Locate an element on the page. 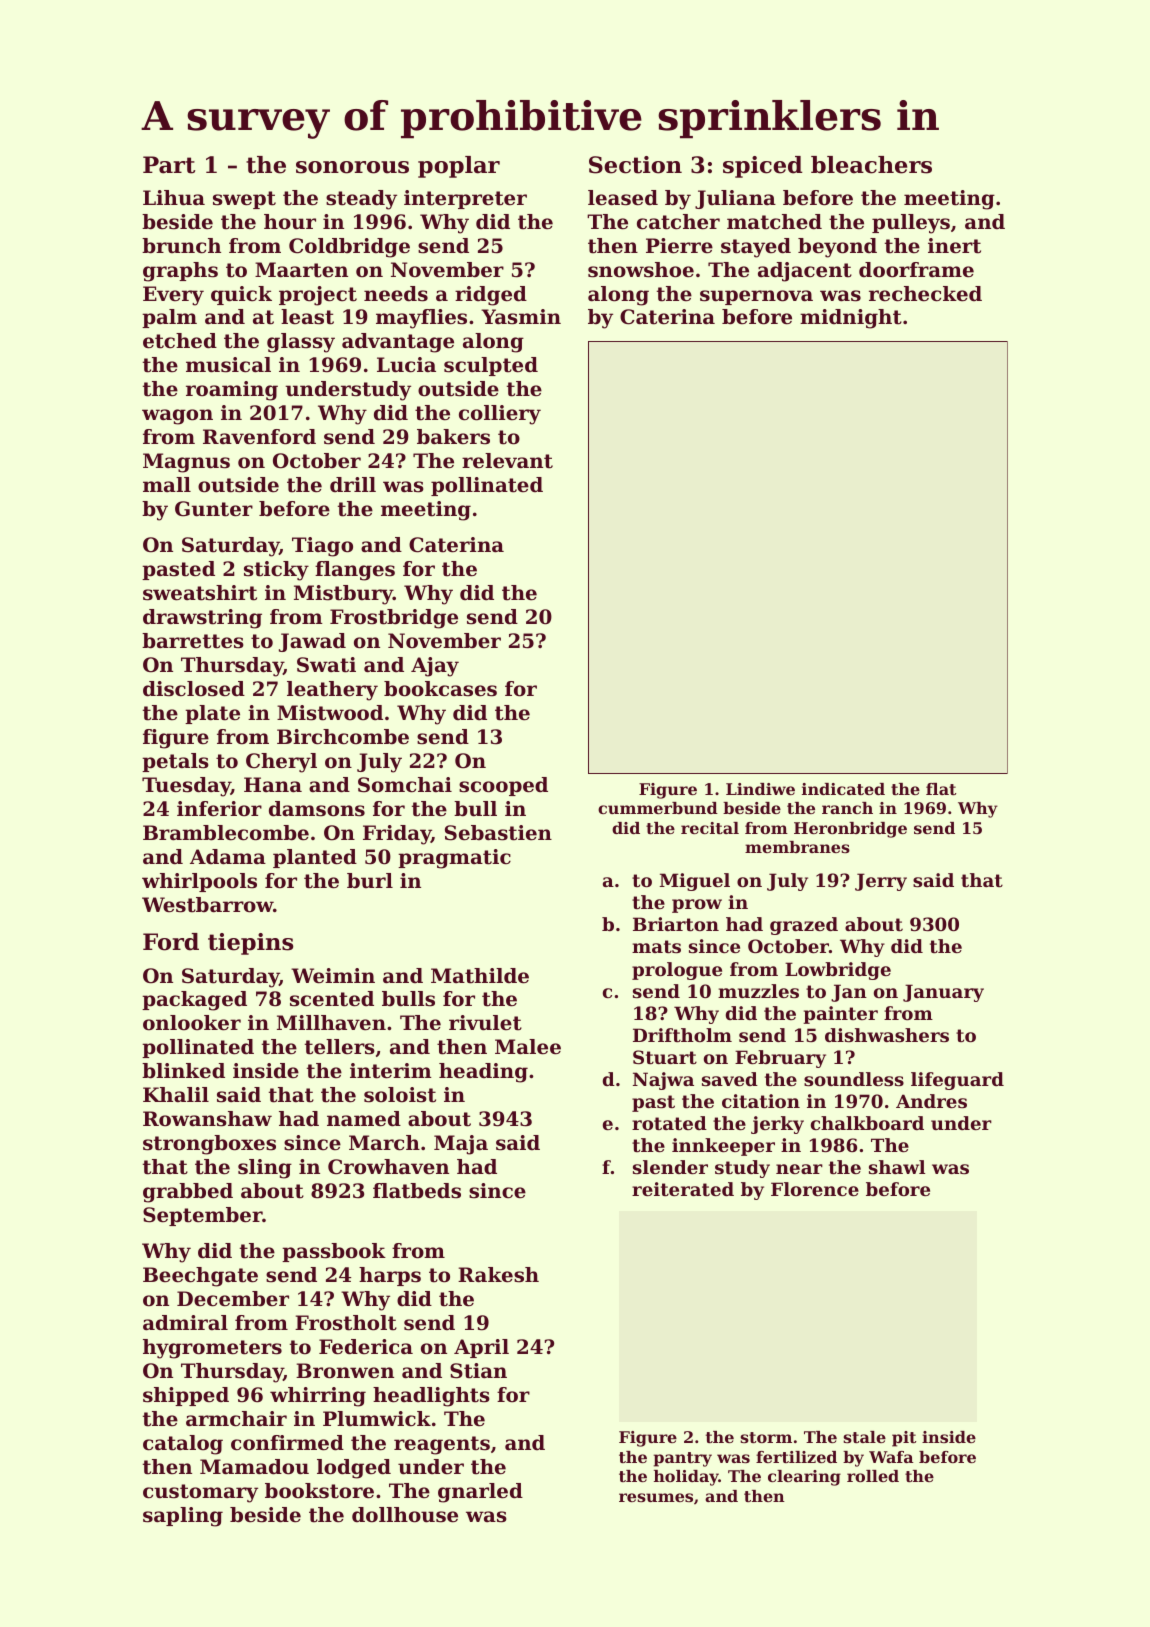  scooped is located at coordinates (503, 786).
